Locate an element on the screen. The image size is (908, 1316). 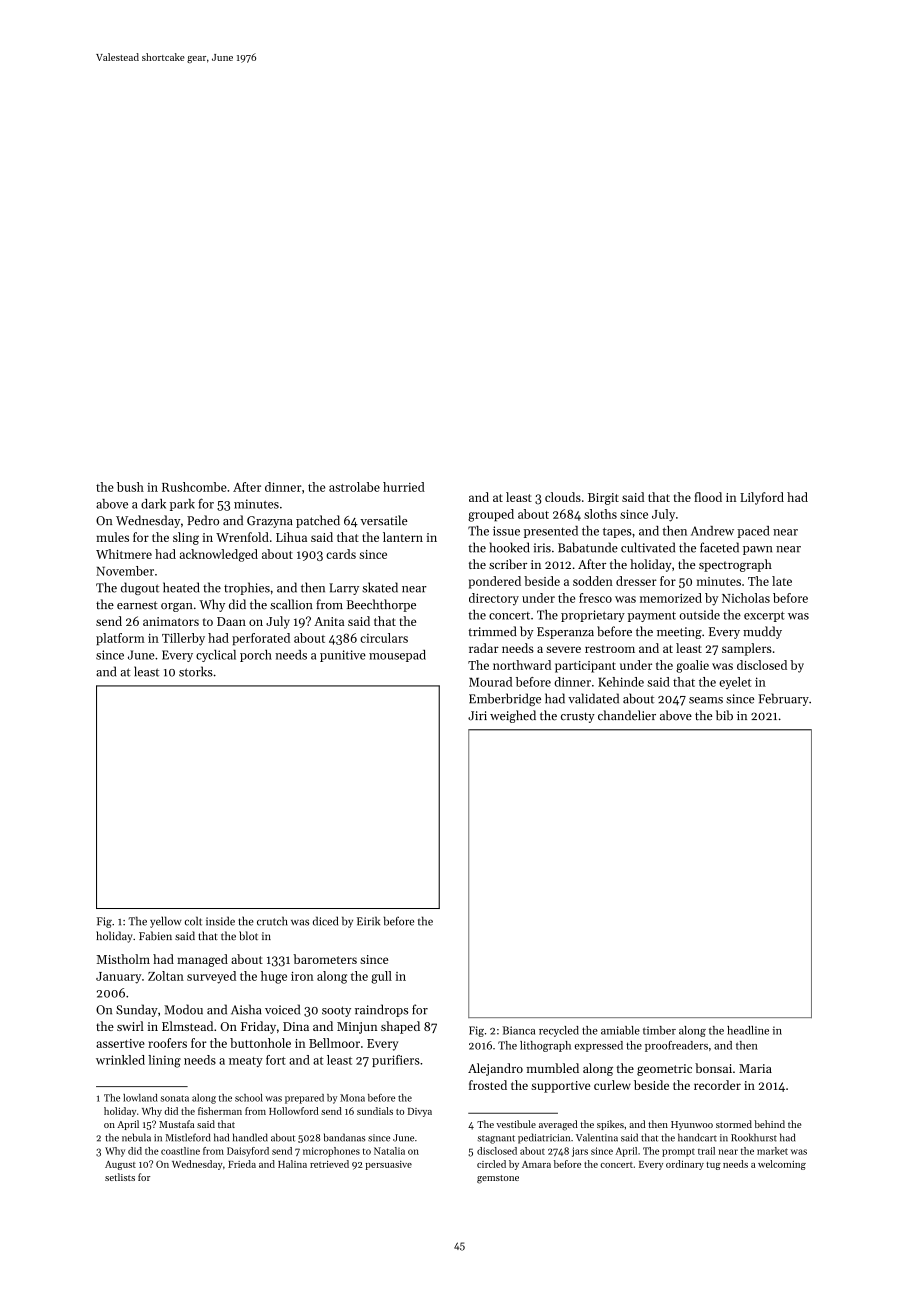
school is located at coordinates (249, 1098).
